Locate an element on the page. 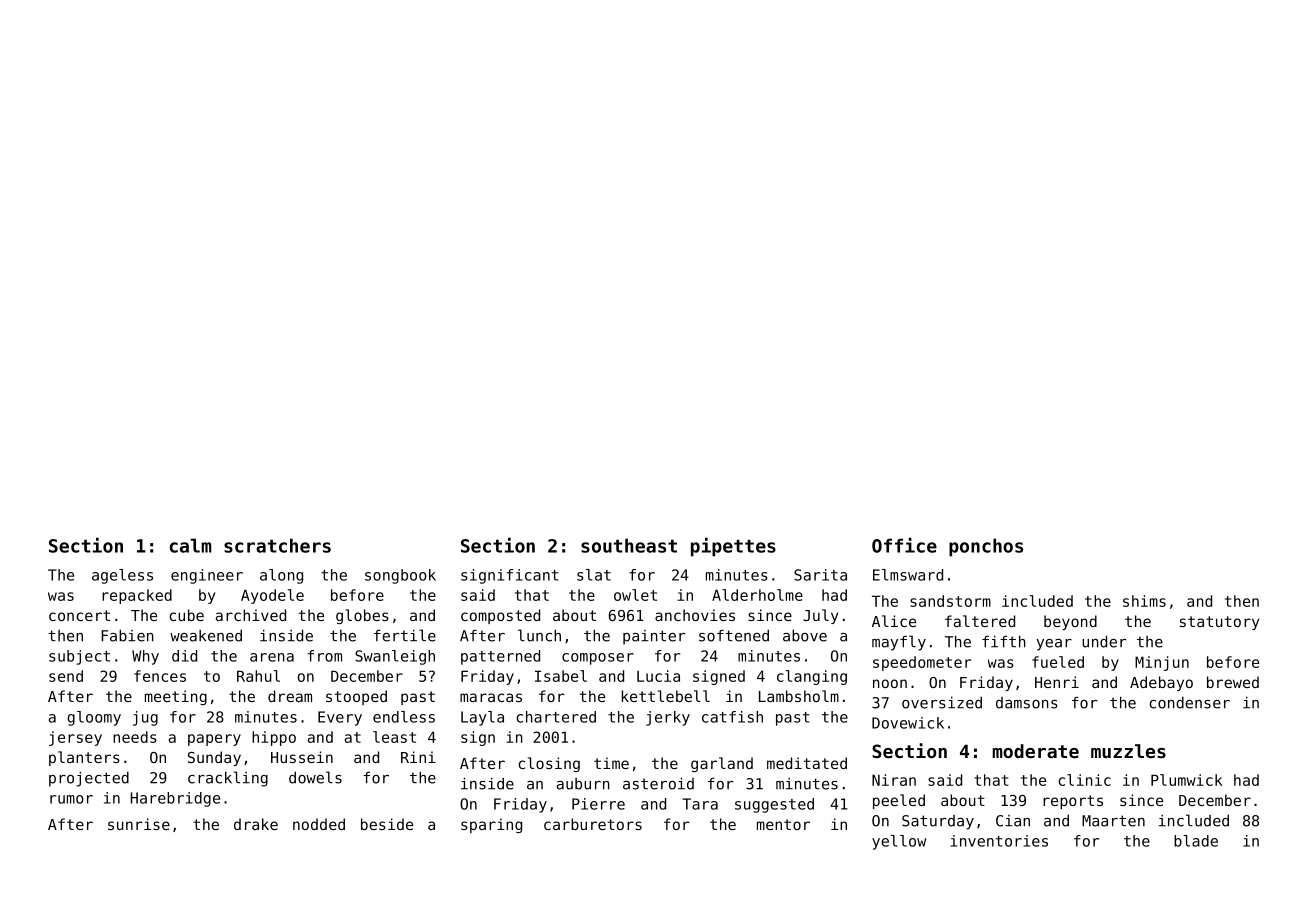  jersey is located at coordinates (75, 738).
